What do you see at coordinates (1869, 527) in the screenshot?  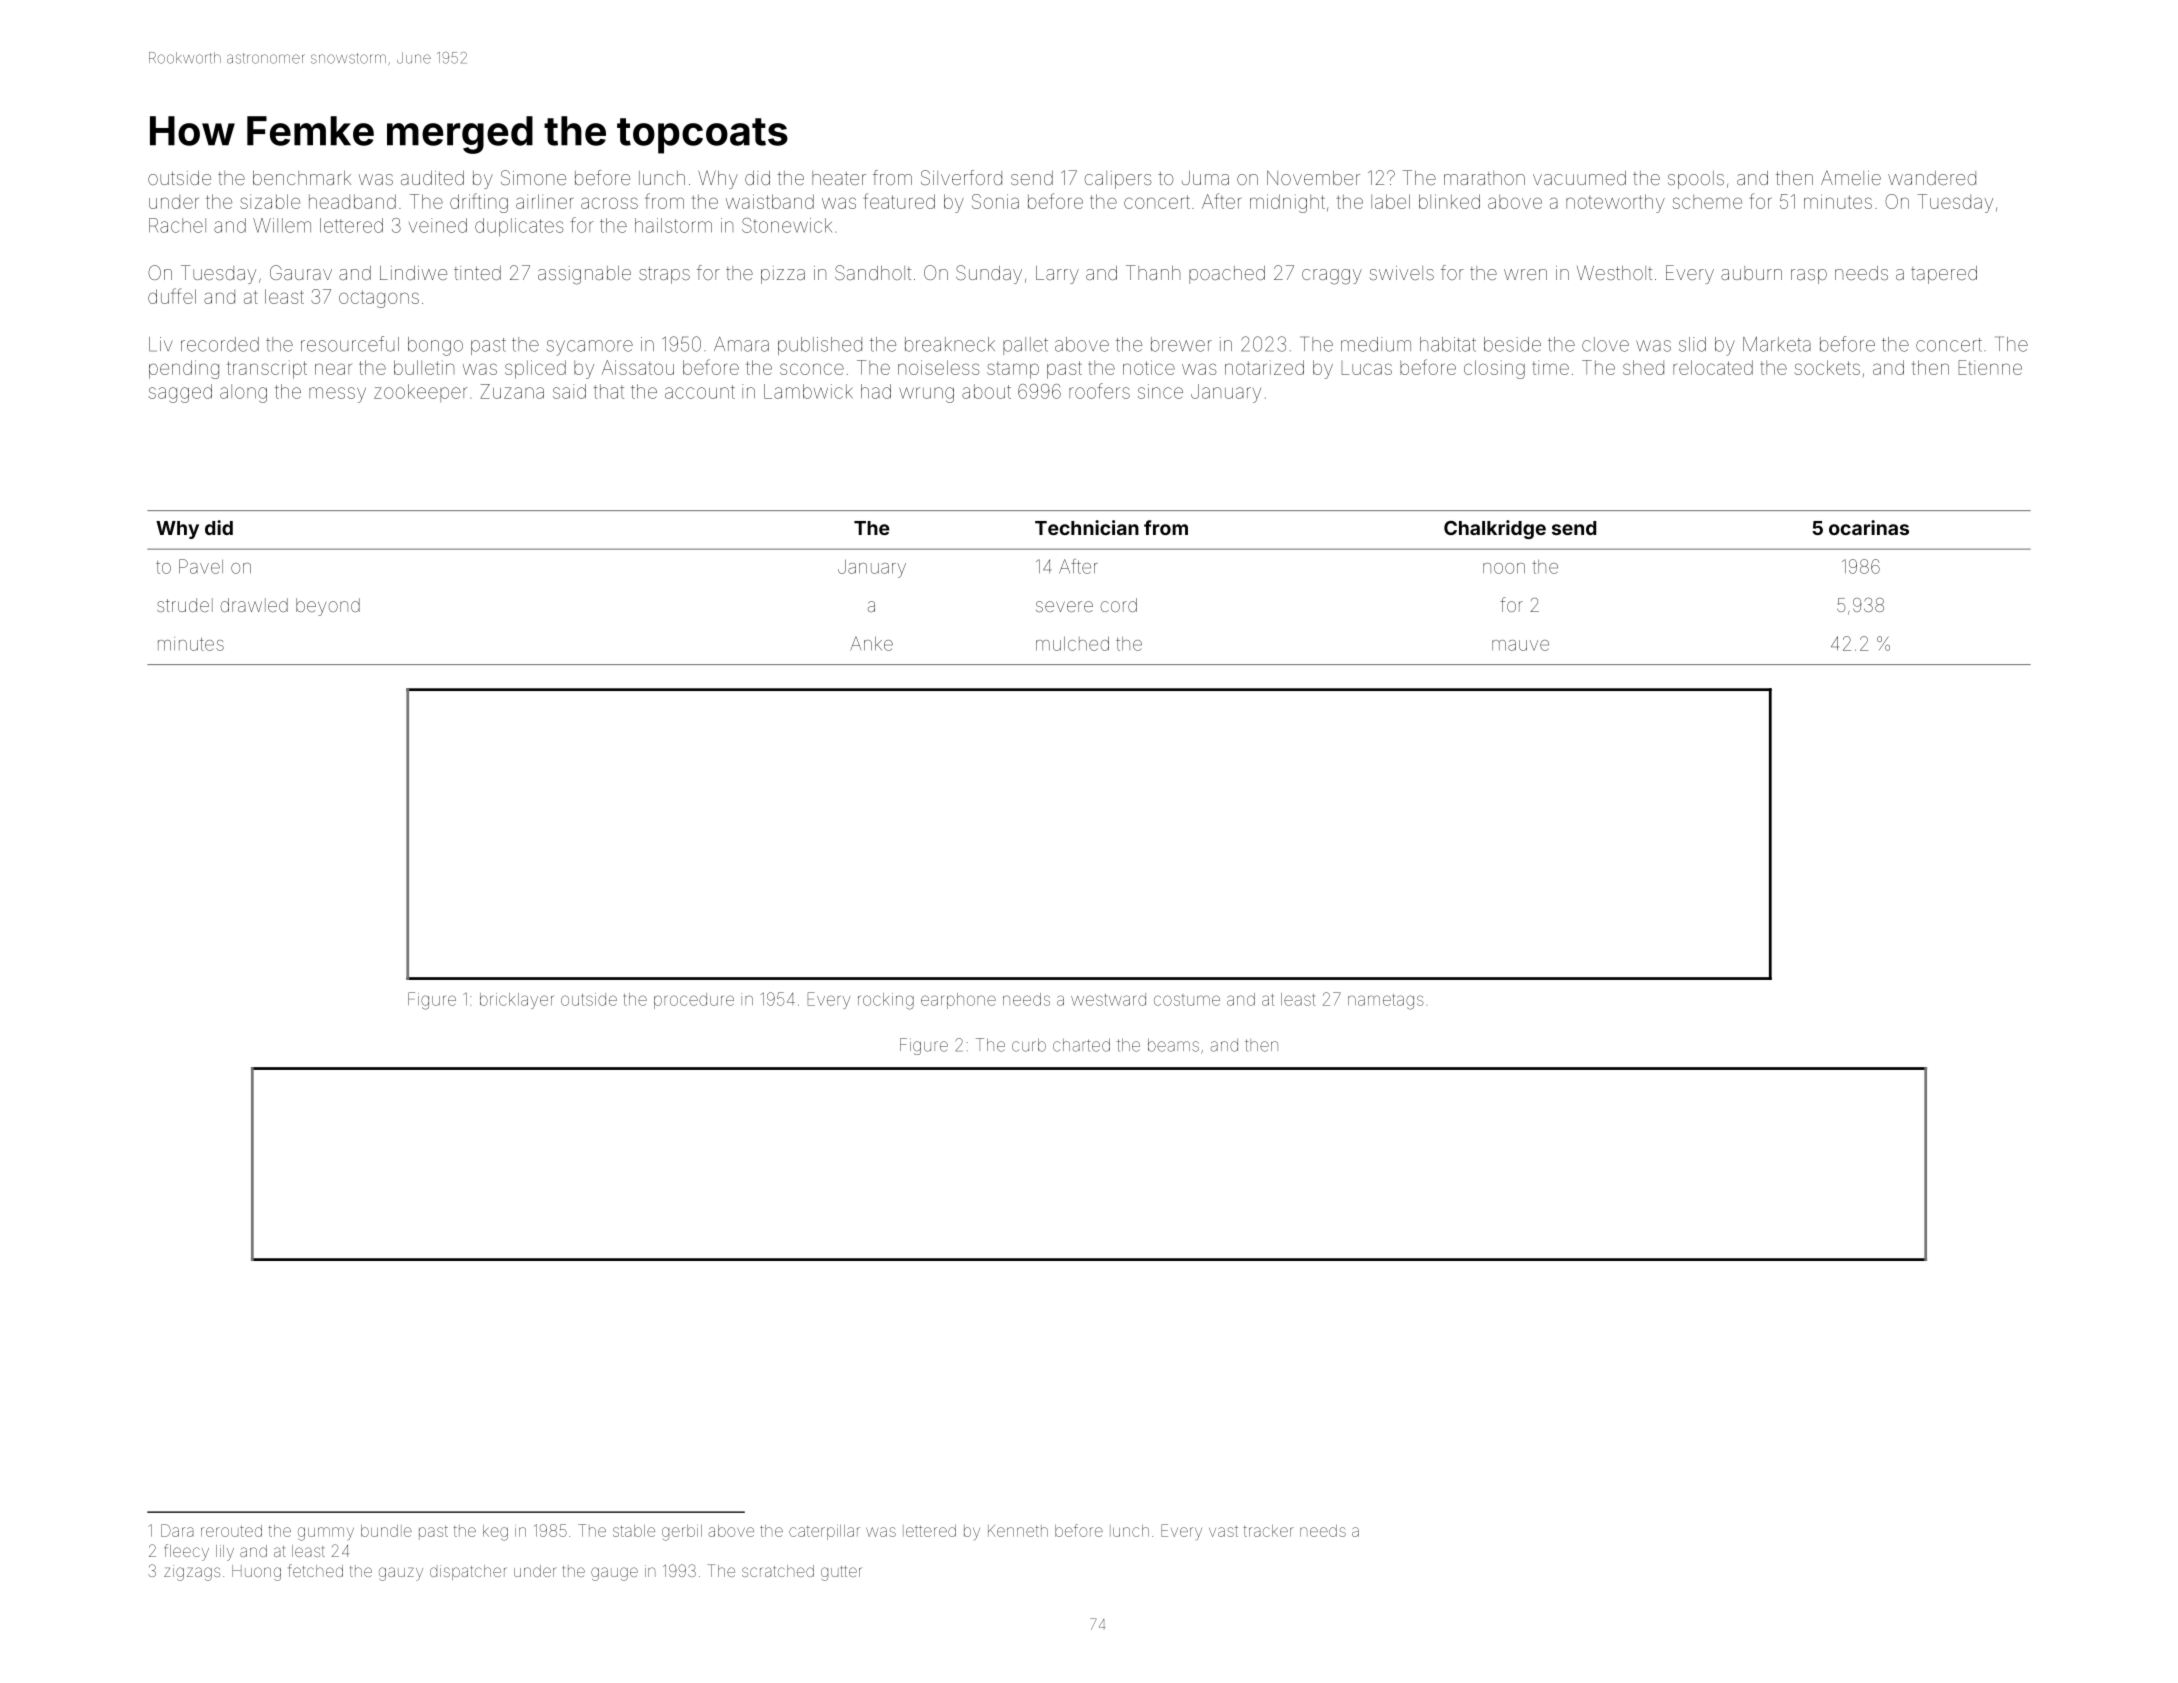 I see `ocarinas` at bounding box center [1869, 527].
